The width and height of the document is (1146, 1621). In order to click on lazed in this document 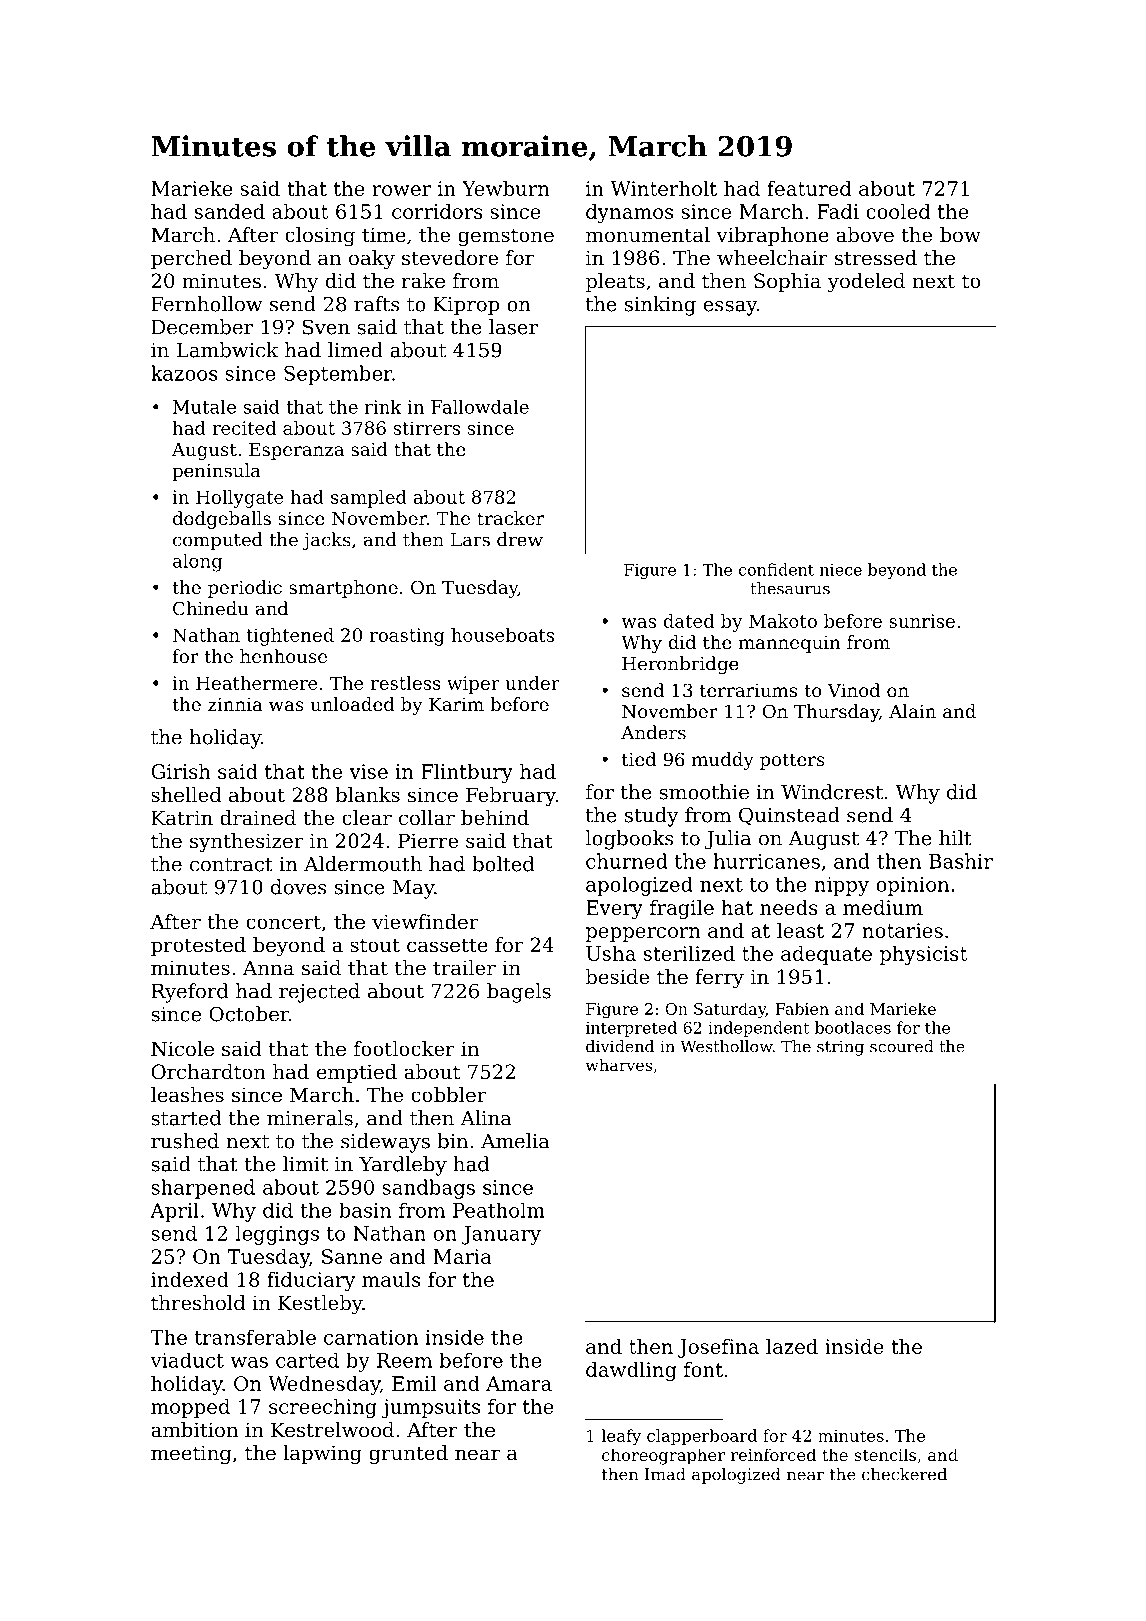, I will do `click(792, 1346)`.
